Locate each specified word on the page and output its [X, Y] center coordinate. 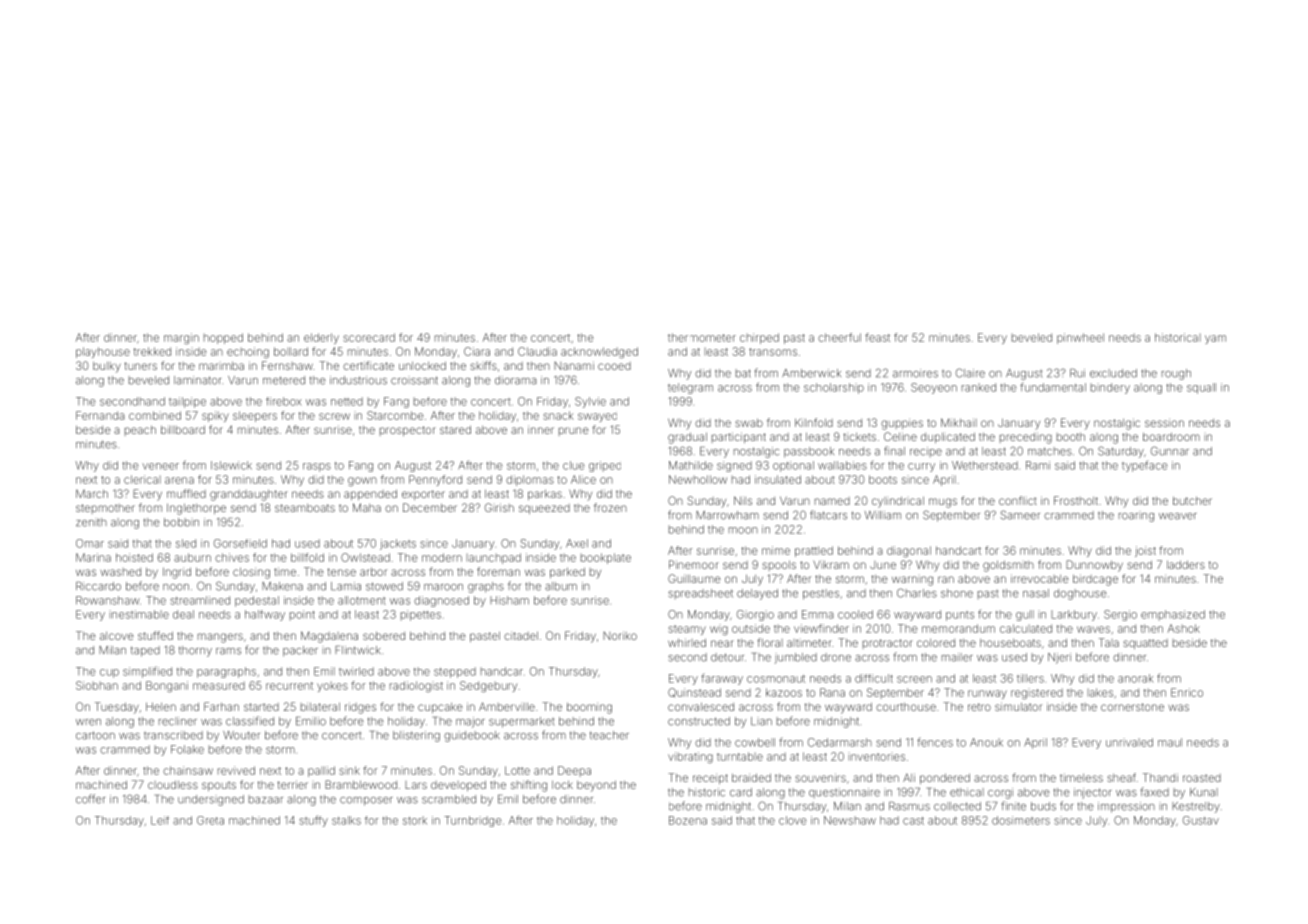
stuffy [313, 821]
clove [792, 820]
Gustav [1201, 820]
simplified [147, 672]
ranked [979, 387]
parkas [545, 495]
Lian [761, 721]
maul [1170, 742]
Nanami [574, 365]
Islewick [231, 465]
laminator [197, 380]
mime [776, 550]
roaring [1136, 517]
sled [186, 543]
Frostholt [1076, 500]
